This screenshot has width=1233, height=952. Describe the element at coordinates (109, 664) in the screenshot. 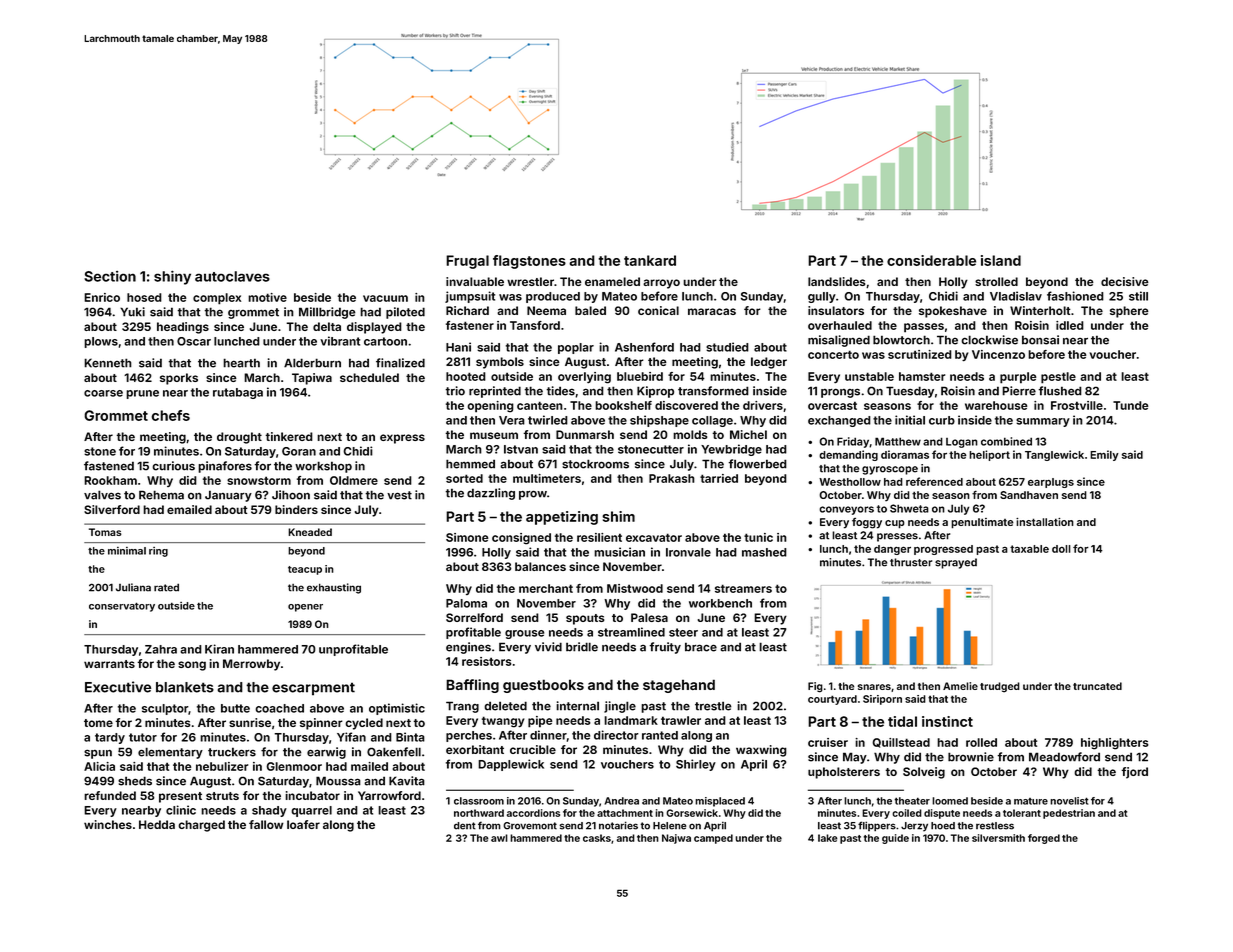

I see `warrants` at that location.
